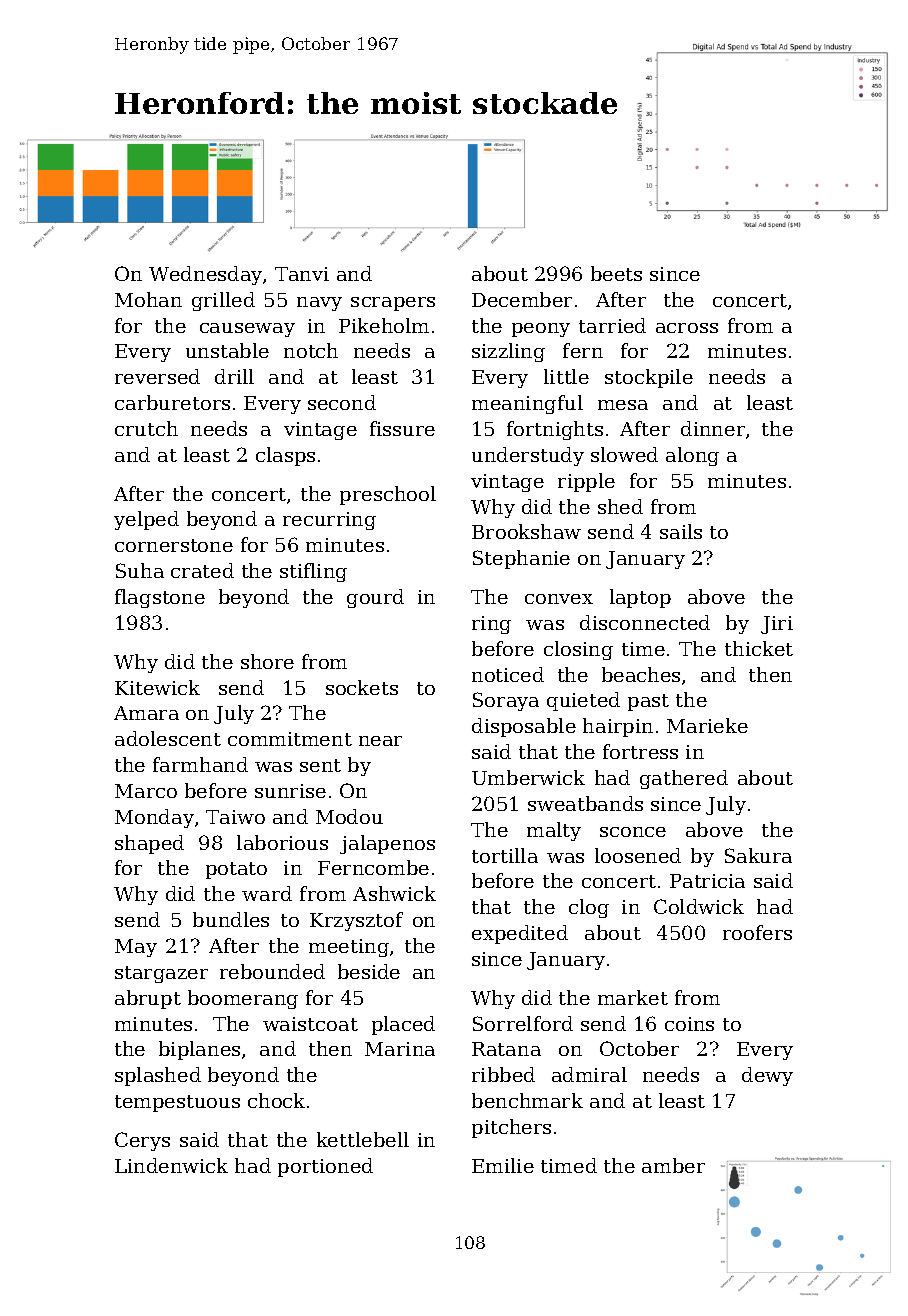 Image resolution: width=908 pixels, height=1316 pixels. I want to click on stifling, so click(313, 572).
